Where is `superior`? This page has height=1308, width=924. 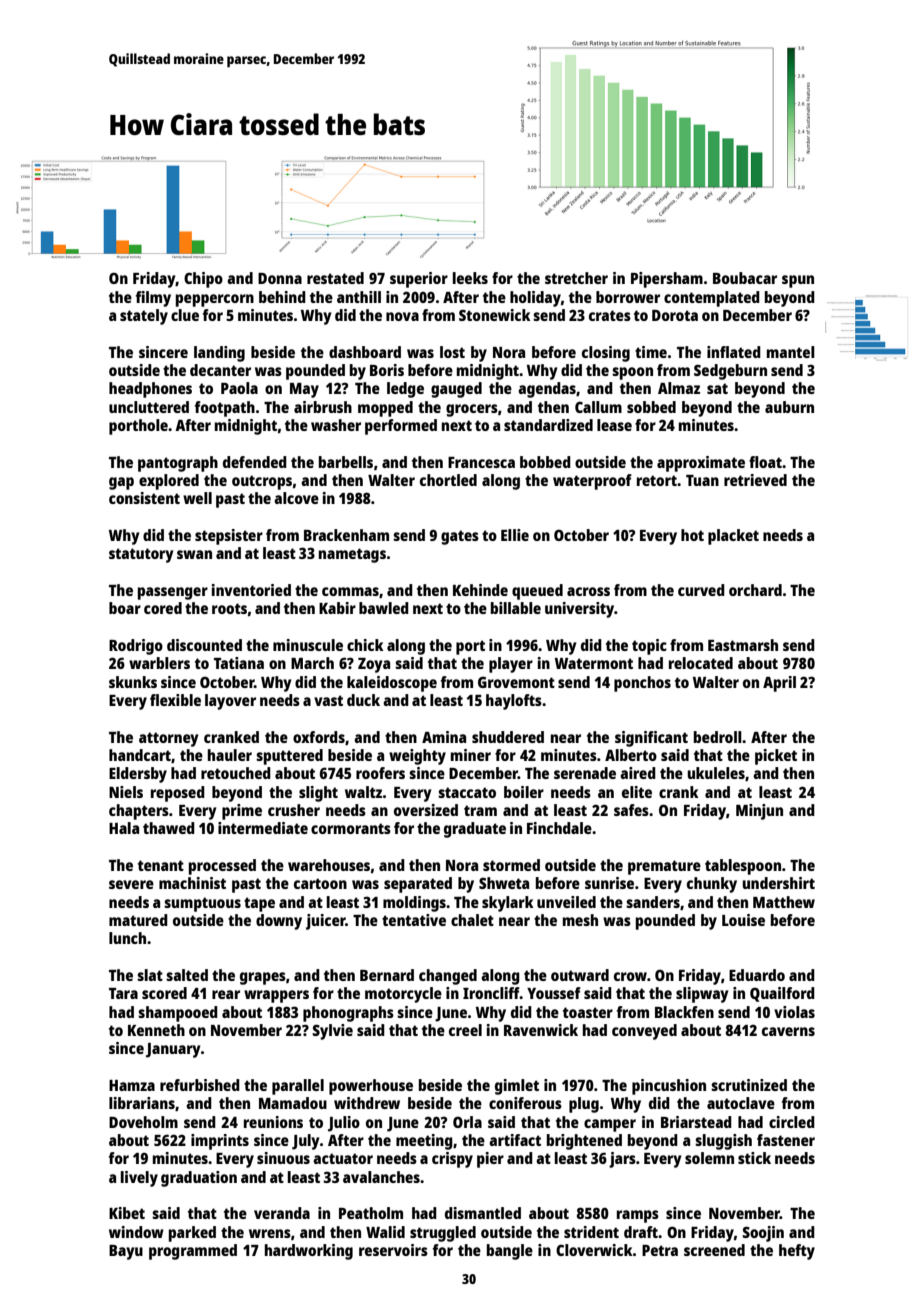 superior is located at coordinates (419, 280).
